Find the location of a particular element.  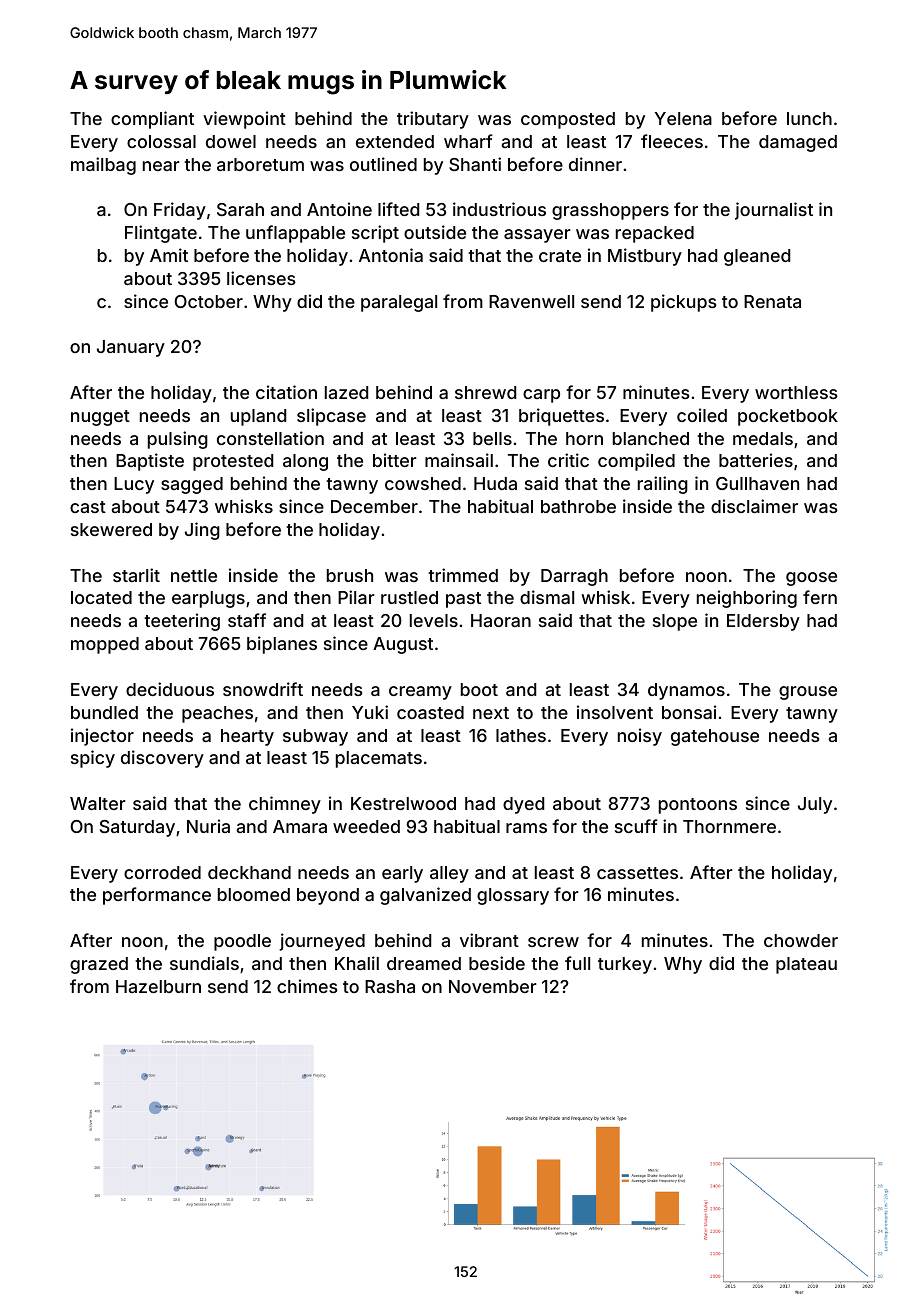

Yelena is located at coordinates (683, 118).
